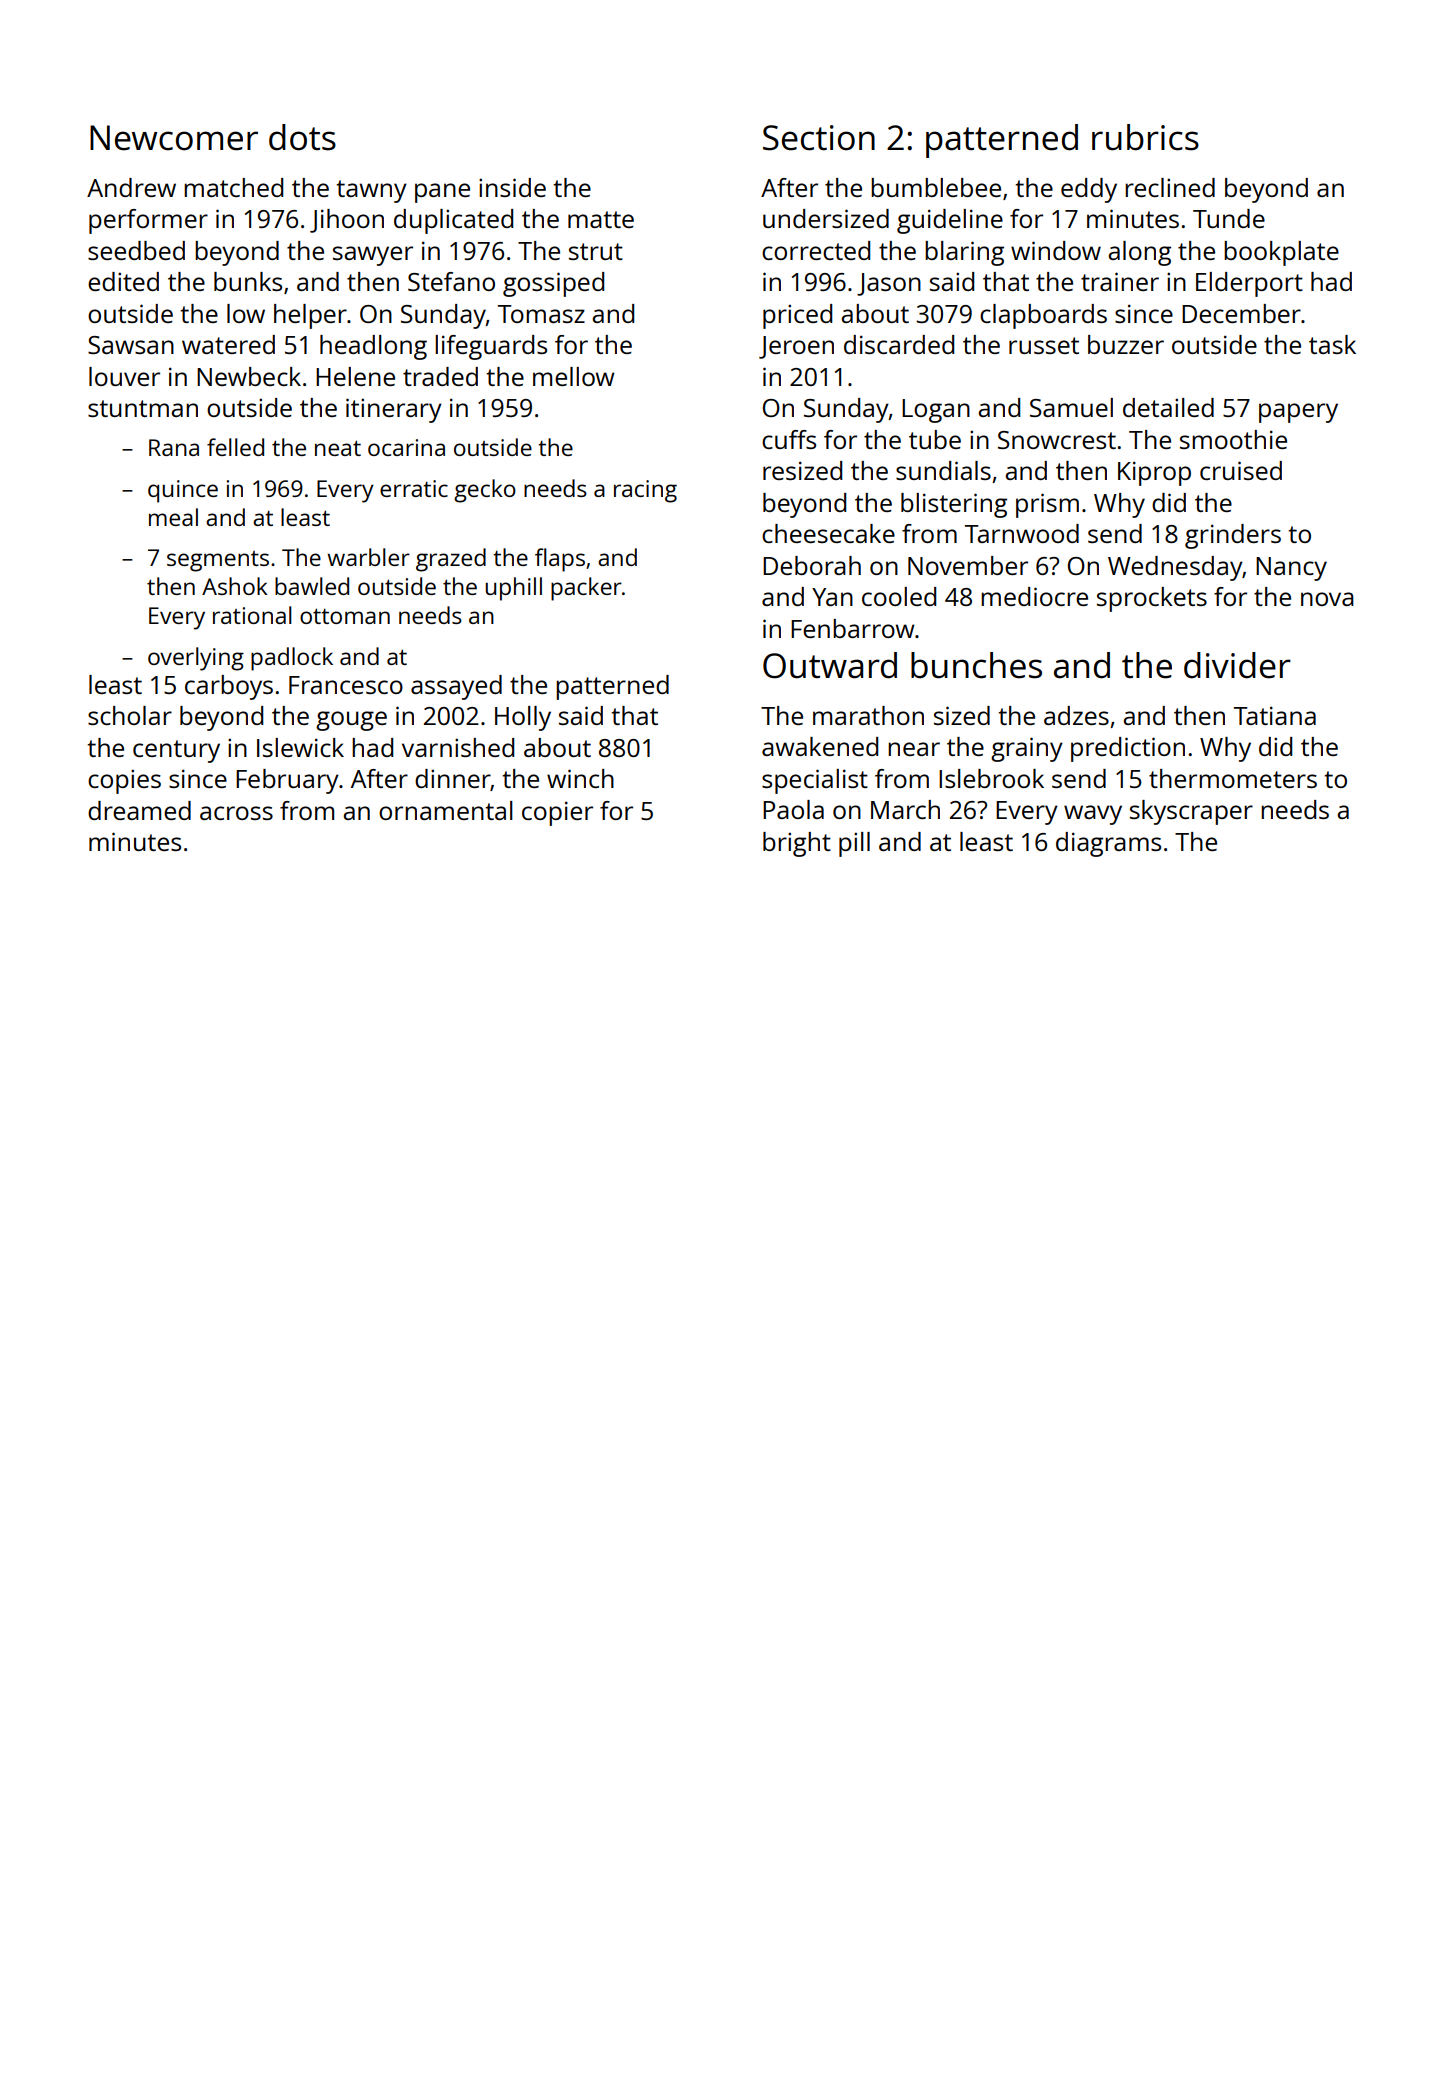 Image resolution: width=1450 pixels, height=2100 pixels. Describe the element at coordinates (302, 137) in the screenshot. I see `dots` at that location.
